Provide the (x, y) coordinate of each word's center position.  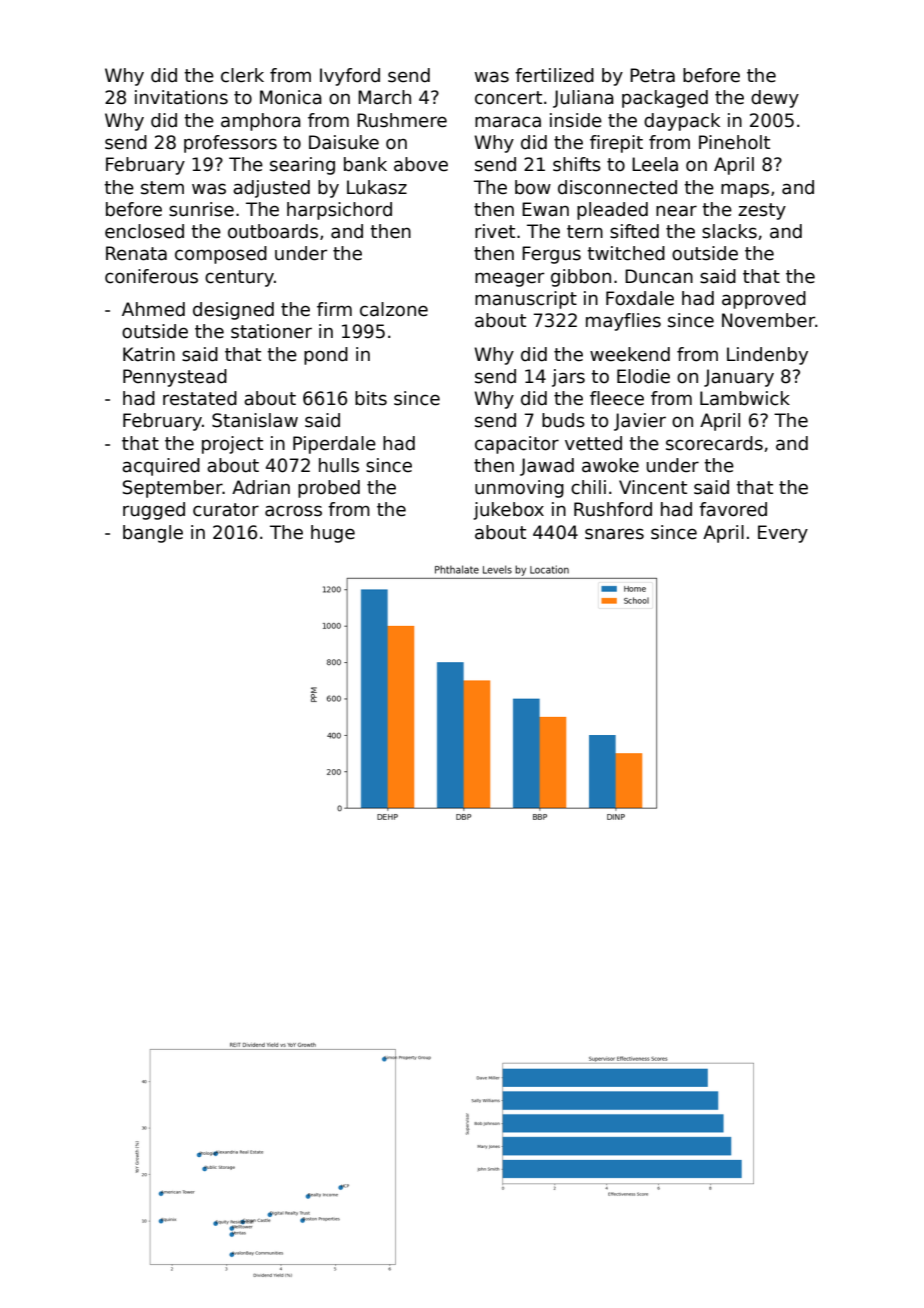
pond (326, 356)
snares (614, 534)
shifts (577, 164)
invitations (181, 97)
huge (333, 534)
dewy (775, 99)
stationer (271, 331)
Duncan (659, 276)
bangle (153, 534)
